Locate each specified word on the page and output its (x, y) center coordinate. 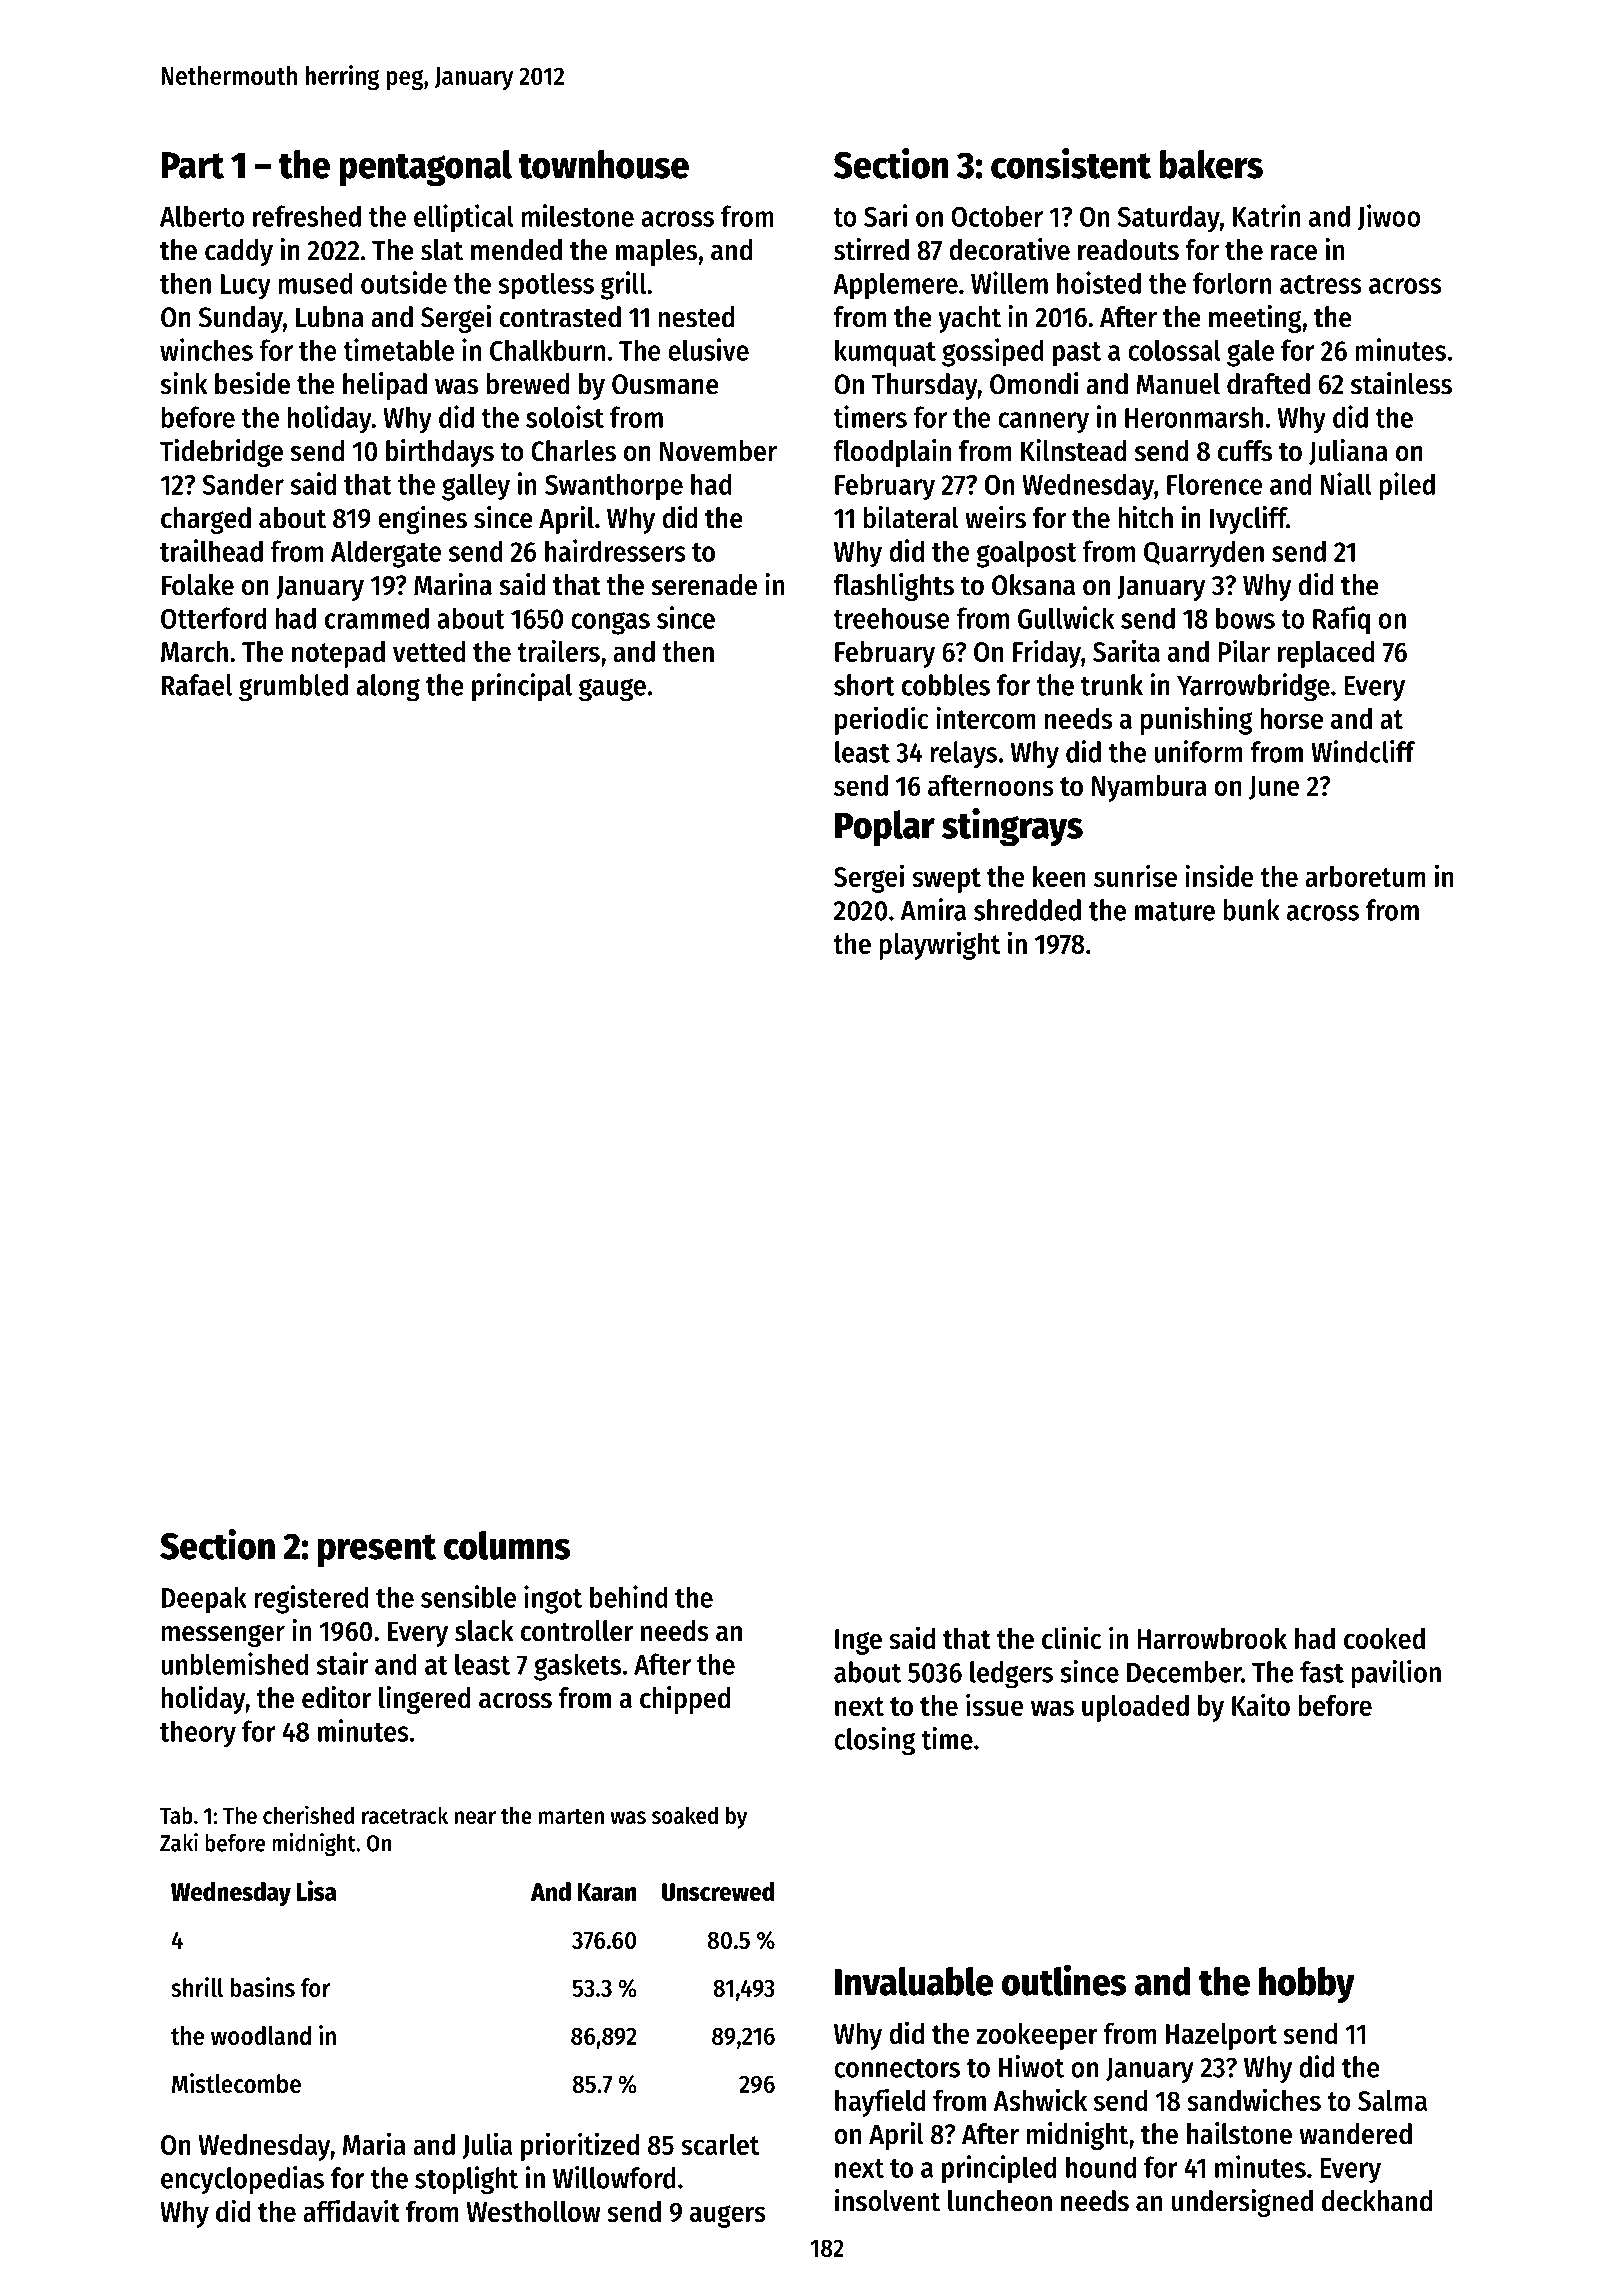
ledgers (1011, 1675)
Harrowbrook (1212, 1638)
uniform (1198, 751)
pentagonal (425, 168)
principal (522, 687)
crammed (377, 618)
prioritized (580, 2146)
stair (342, 1663)
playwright (939, 945)
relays (964, 754)
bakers (1211, 164)
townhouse (604, 164)
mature (1175, 911)
